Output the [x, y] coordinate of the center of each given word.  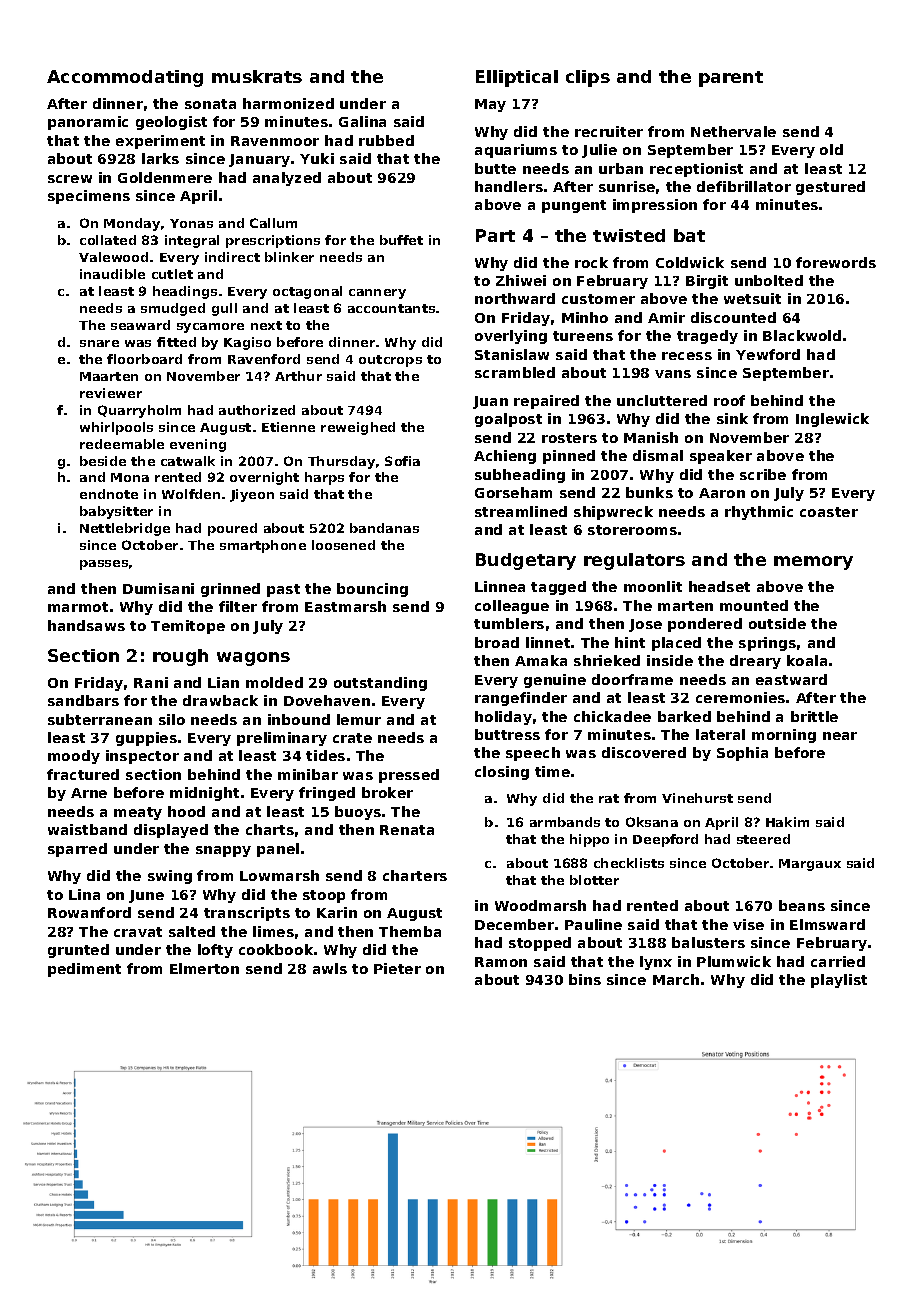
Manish [651, 437]
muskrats [257, 76]
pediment [84, 970]
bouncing [372, 590]
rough [180, 657]
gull [224, 309]
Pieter [397, 968]
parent [731, 79]
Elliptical [517, 78]
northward [515, 298]
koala [807, 660]
